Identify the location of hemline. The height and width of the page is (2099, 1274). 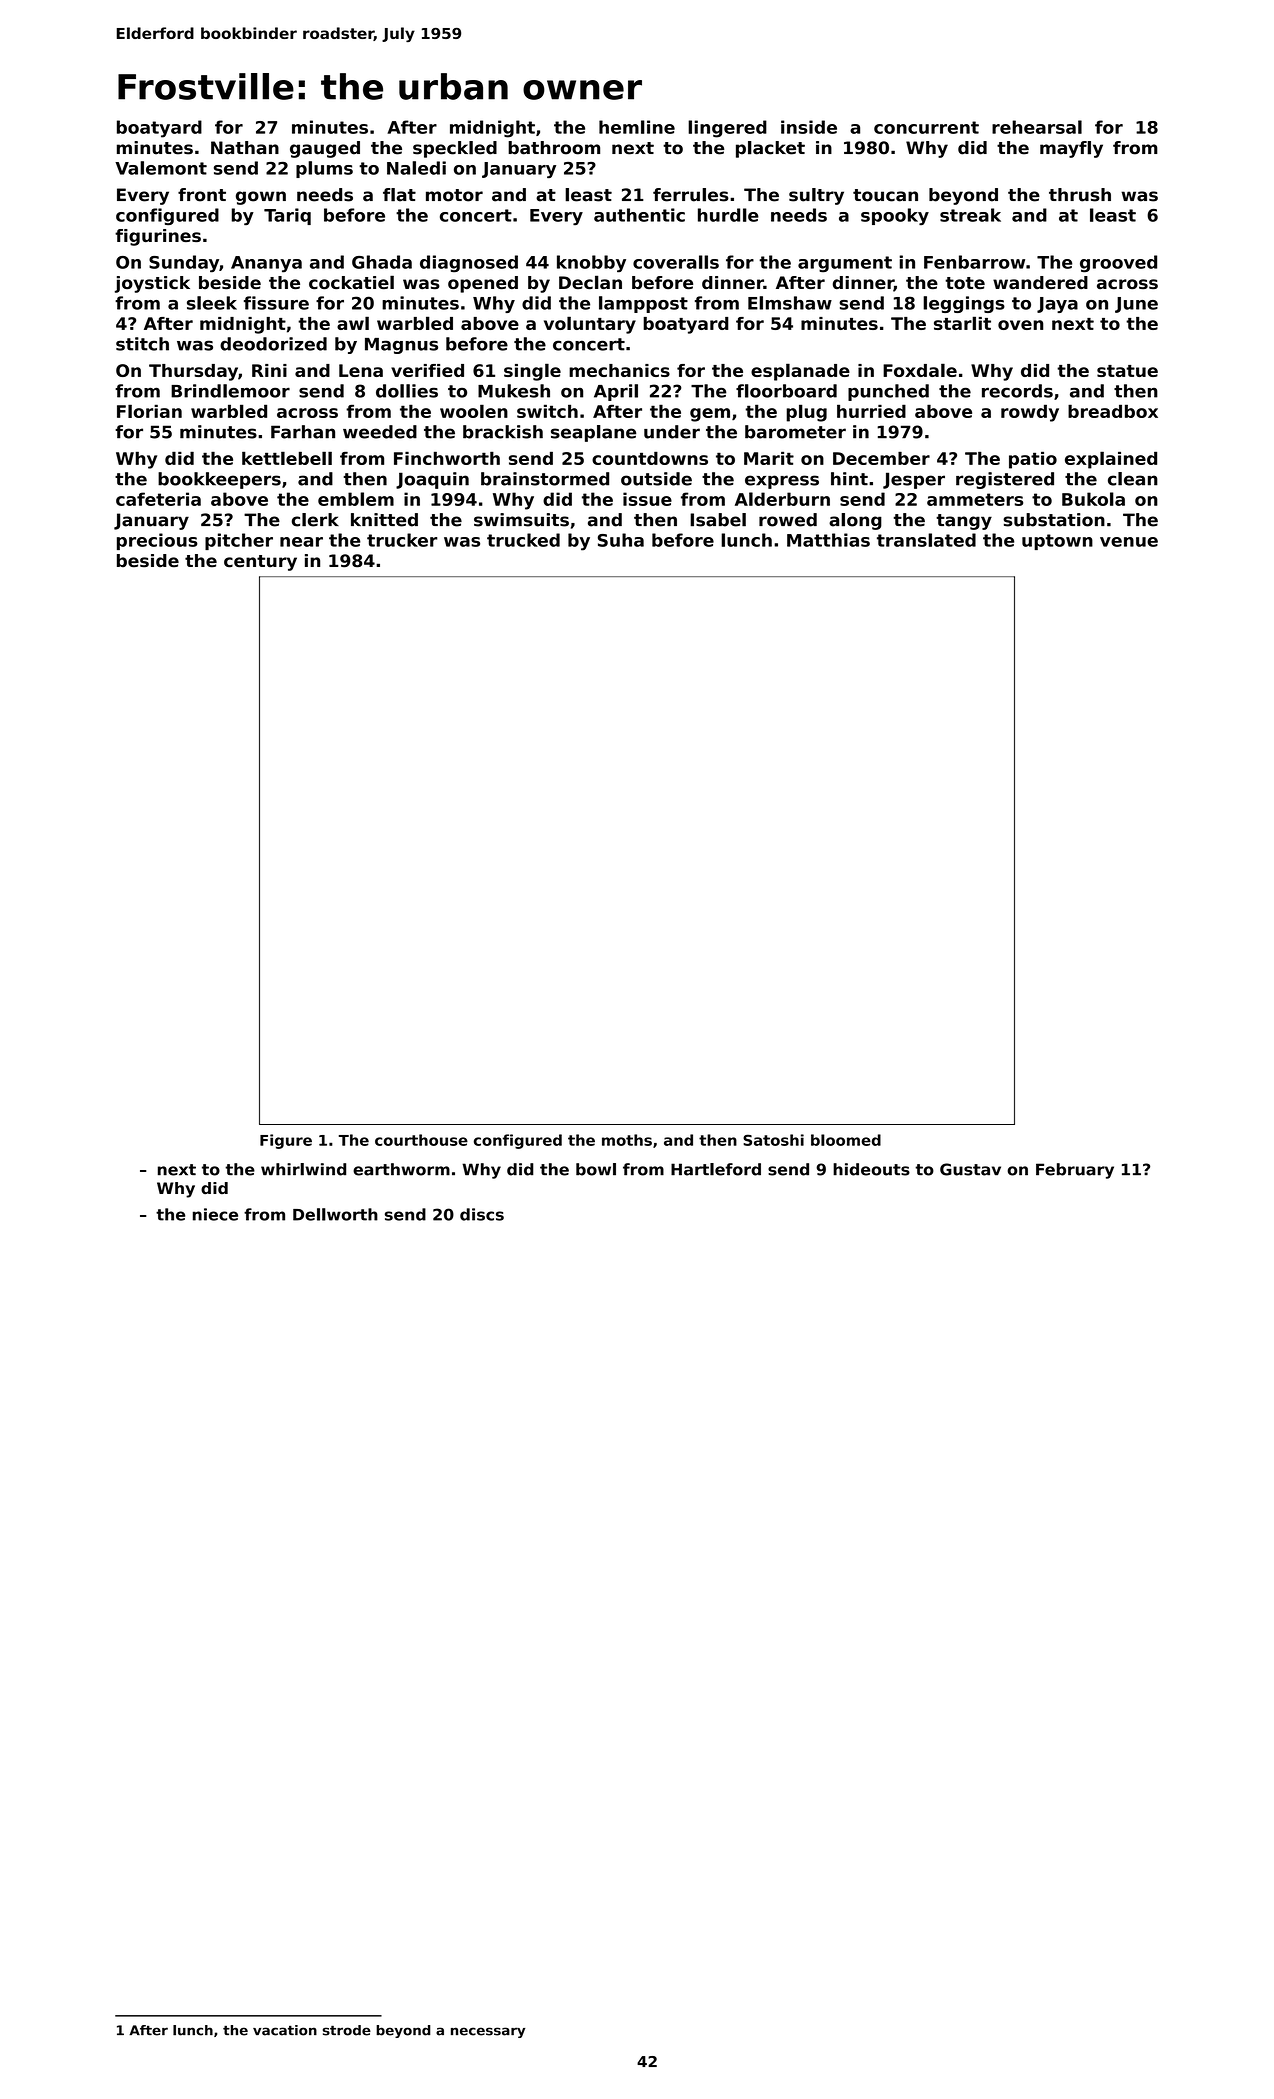
(637, 127).
